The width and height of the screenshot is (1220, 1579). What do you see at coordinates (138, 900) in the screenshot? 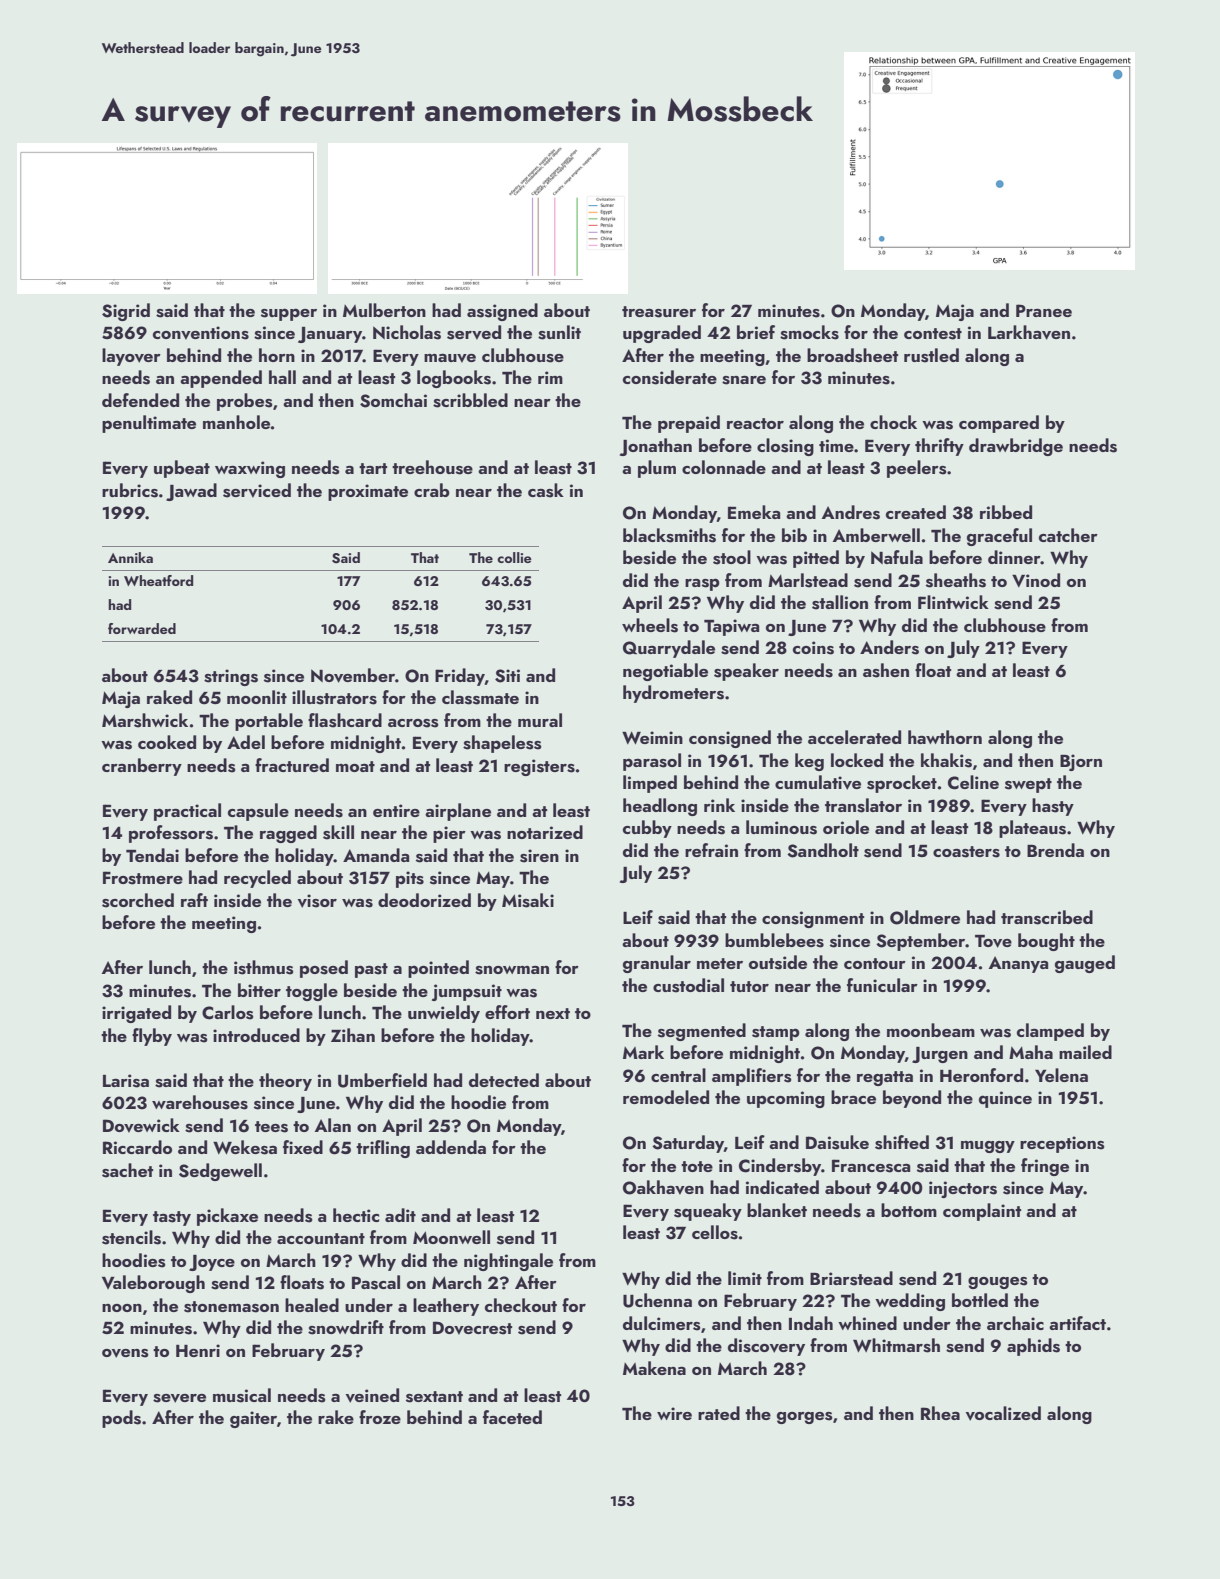
I see `scorched` at bounding box center [138, 900].
